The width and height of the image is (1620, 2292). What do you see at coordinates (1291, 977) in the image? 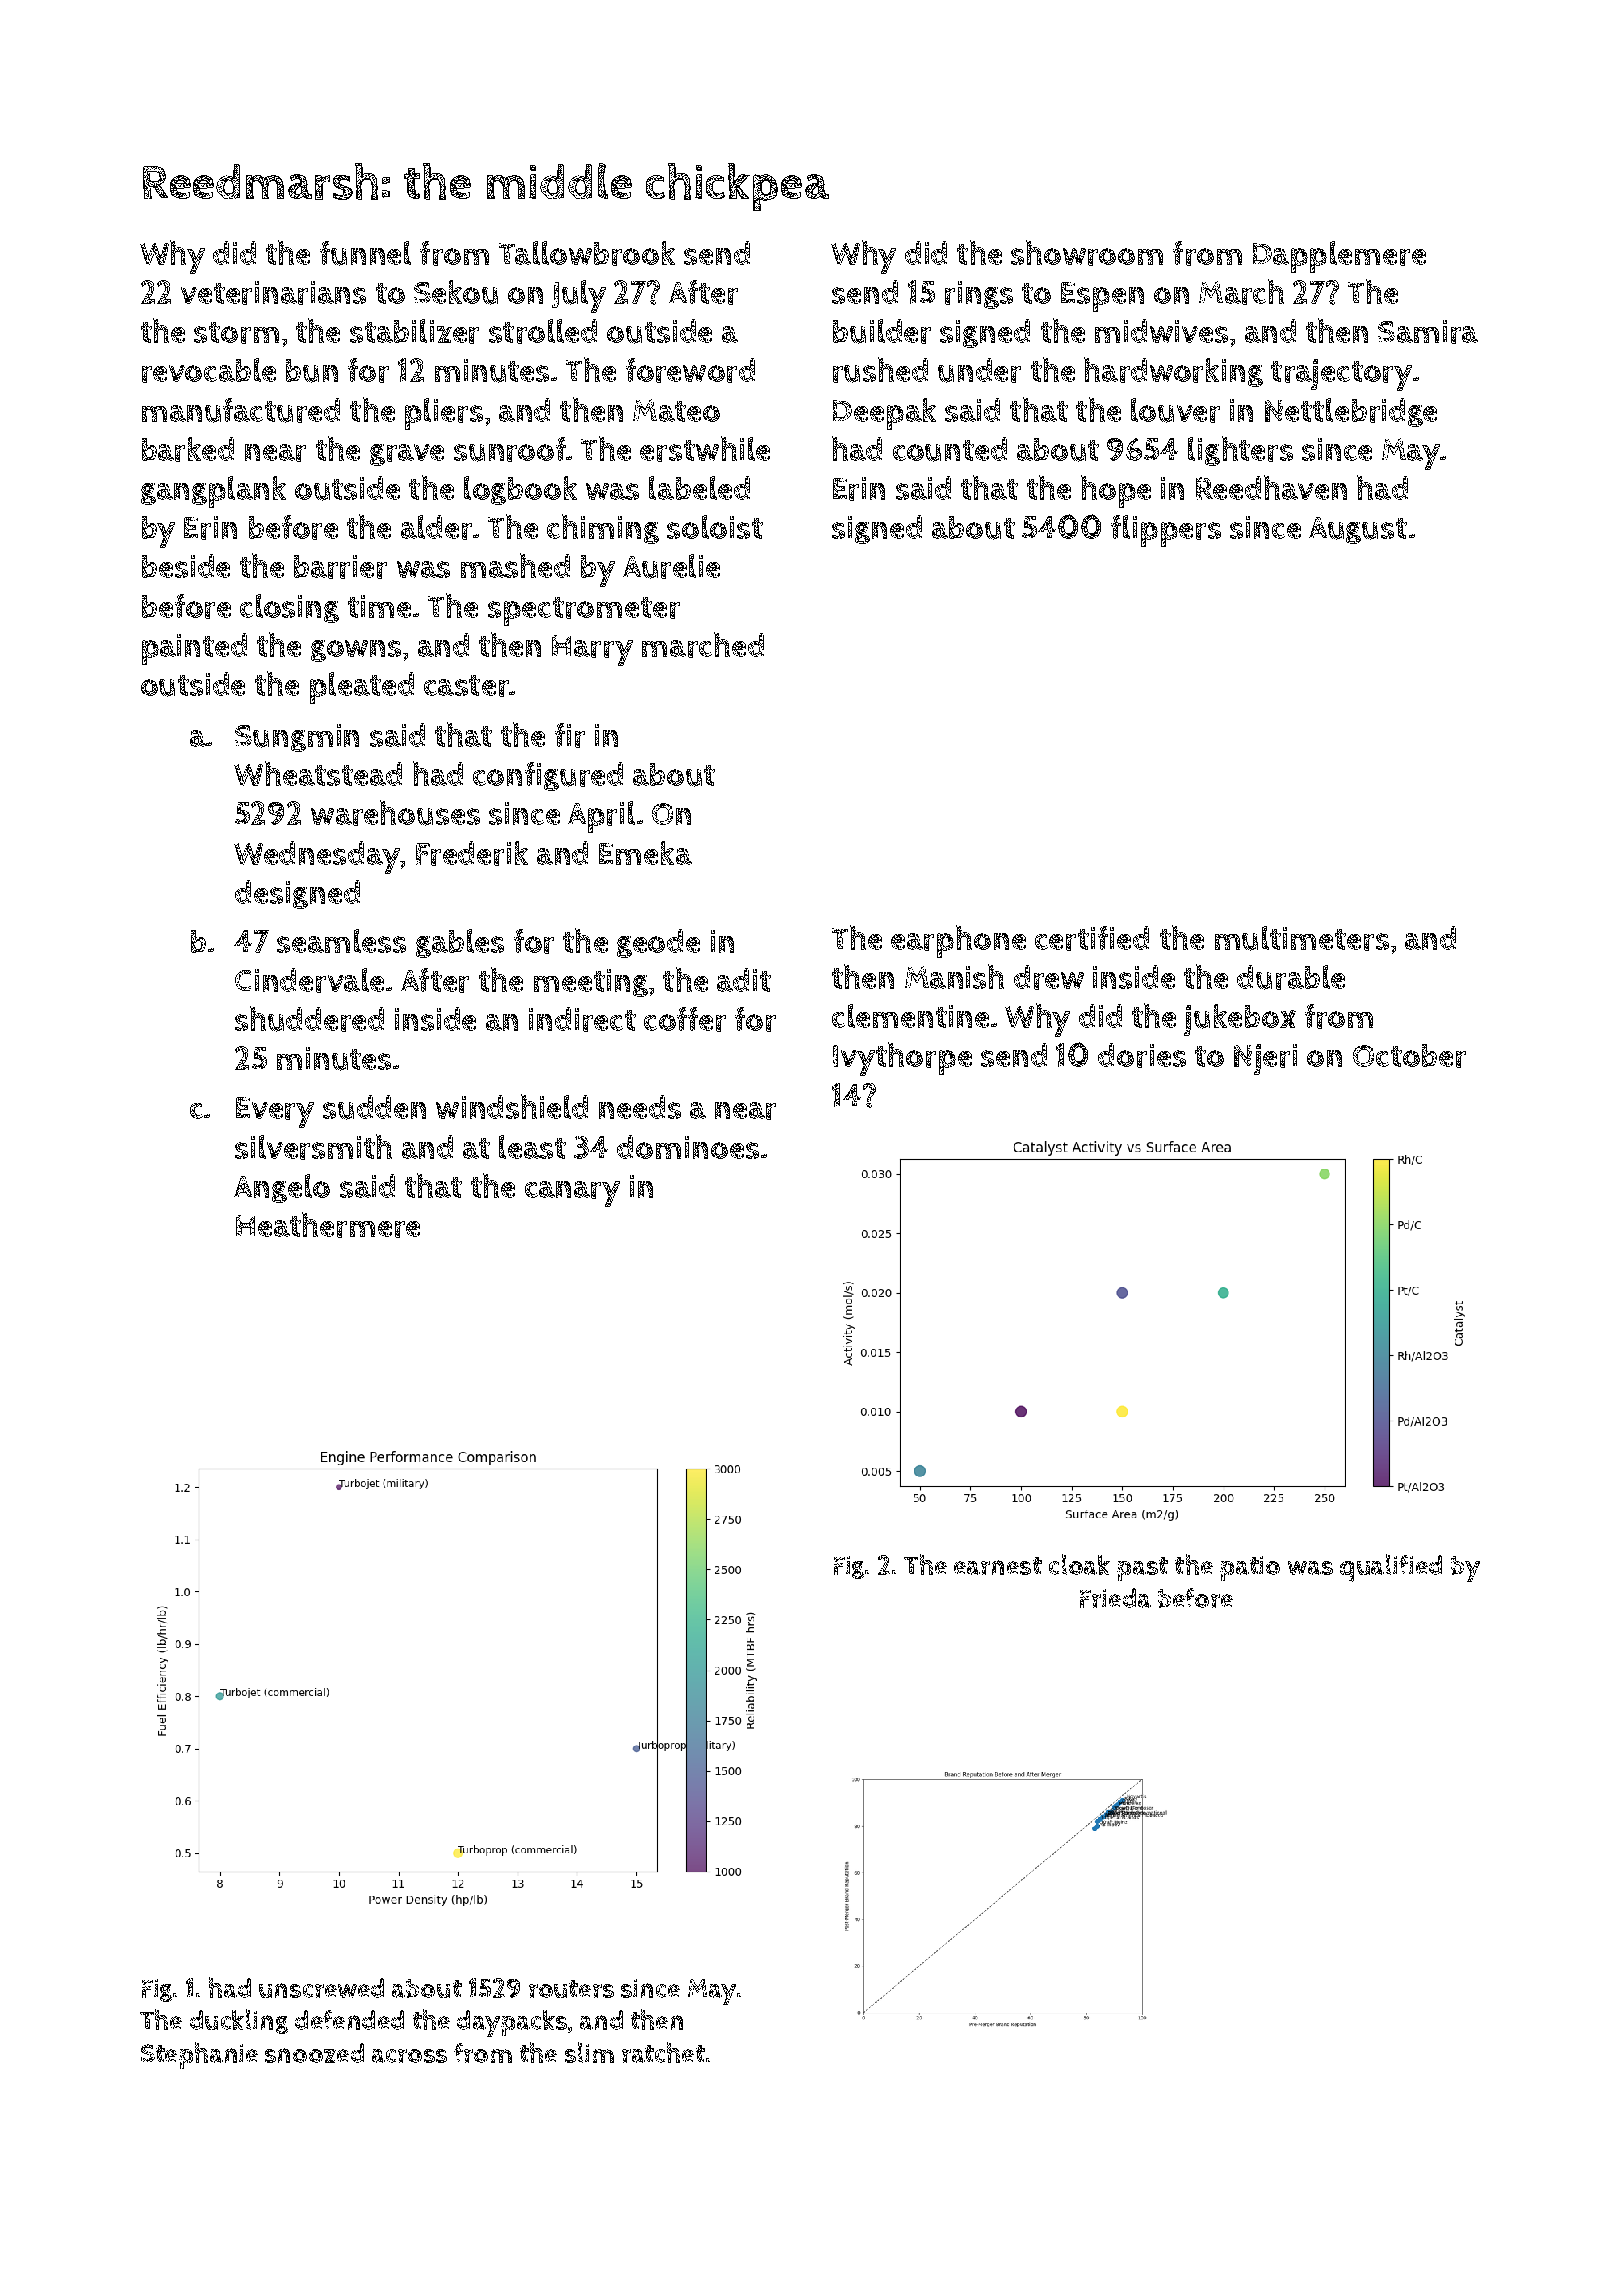
I see `durable` at bounding box center [1291, 977].
